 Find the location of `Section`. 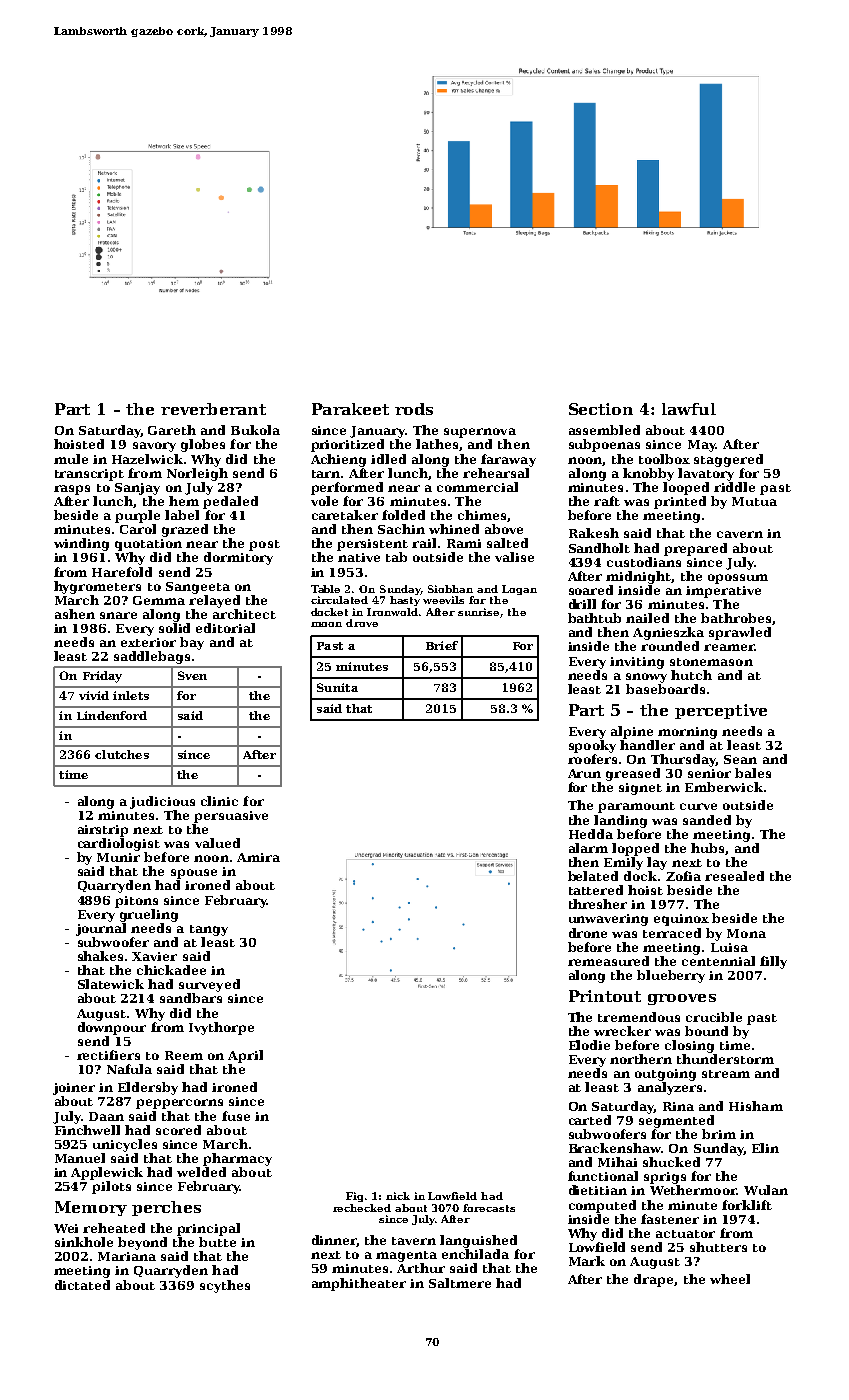

Section is located at coordinates (601, 409).
